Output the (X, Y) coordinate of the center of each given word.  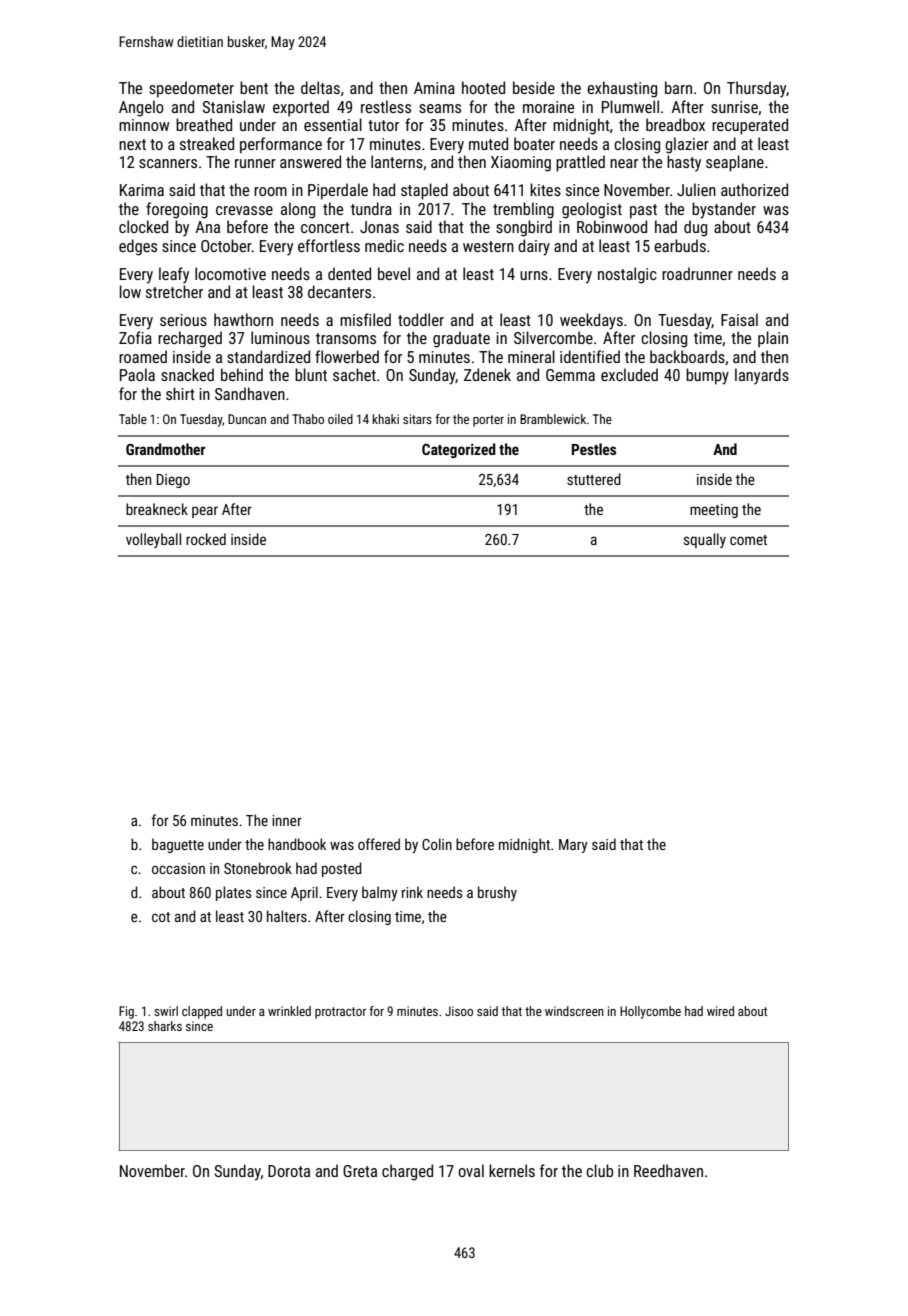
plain (773, 339)
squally (705, 540)
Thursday (756, 89)
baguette (178, 845)
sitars (417, 419)
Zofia (135, 337)
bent (254, 87)
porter (488, 421)
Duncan (247, 419)
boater (534, 143)
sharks (165, 1026)
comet (748, 540)
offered (379, 844)
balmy (380, 893)
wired (720, 1011)
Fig (126, 1012)
